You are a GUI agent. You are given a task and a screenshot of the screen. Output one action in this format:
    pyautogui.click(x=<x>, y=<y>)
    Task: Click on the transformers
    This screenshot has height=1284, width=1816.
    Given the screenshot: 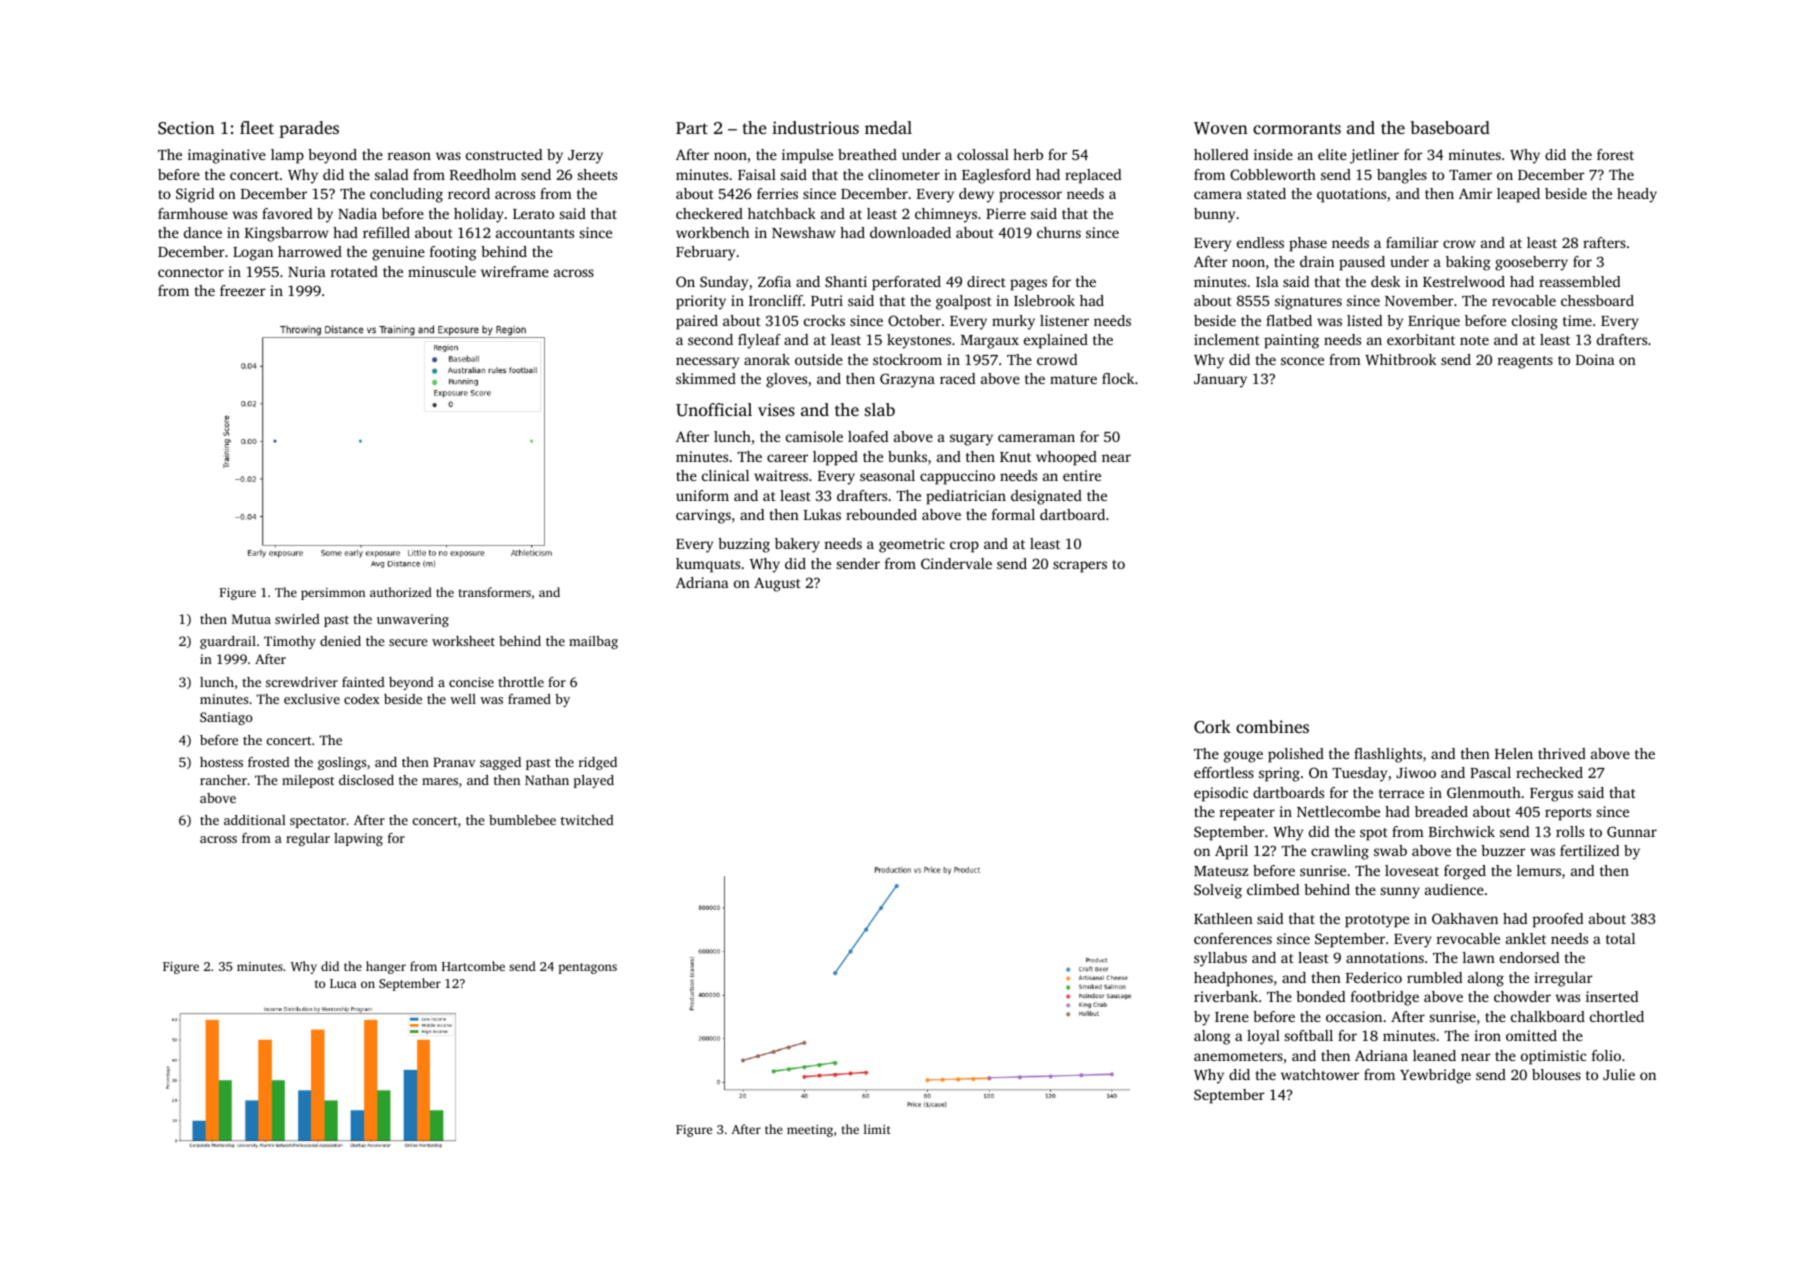 What is the action you would take?
    pyautogui.click(x=495, y=592)
